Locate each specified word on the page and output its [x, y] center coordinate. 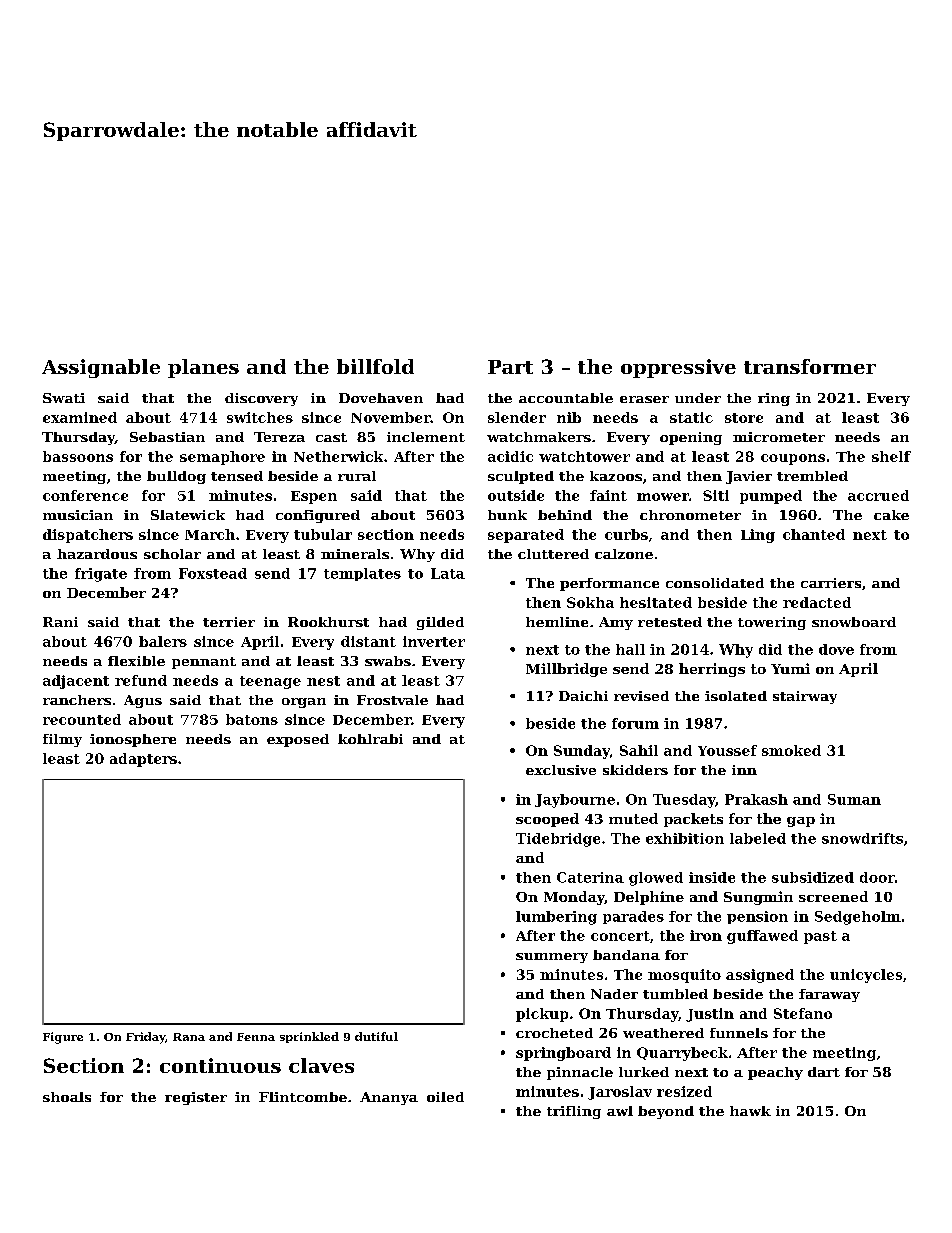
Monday [574, 898]
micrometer [779, 437]
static [691, 417]
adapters [143, 760]
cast [331, 437]
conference [85, 495]
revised [641, 696]
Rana [189, 1037]
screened [833, 896]
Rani [60, 622]
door [877, 877]
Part [510, 367]
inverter [434, 641]
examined [80, 417]
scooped [547, 820]
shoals [67, 1097]
